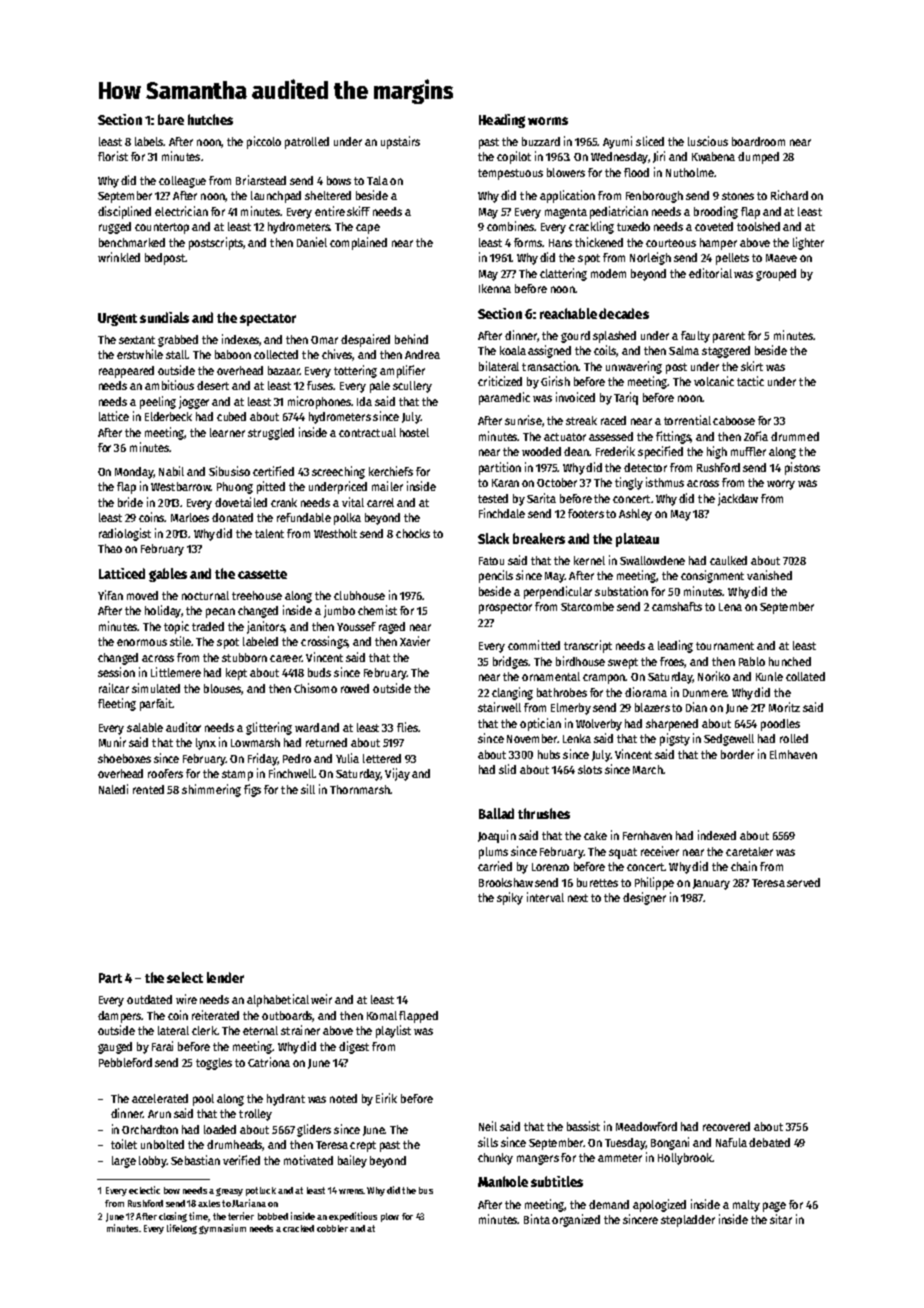 The height and width of the screenshot is (1308, 924). What do you see at coordinates (182, 1229) in the screenshot?
I see `lifelong` at bounding box center [182, 1229].
